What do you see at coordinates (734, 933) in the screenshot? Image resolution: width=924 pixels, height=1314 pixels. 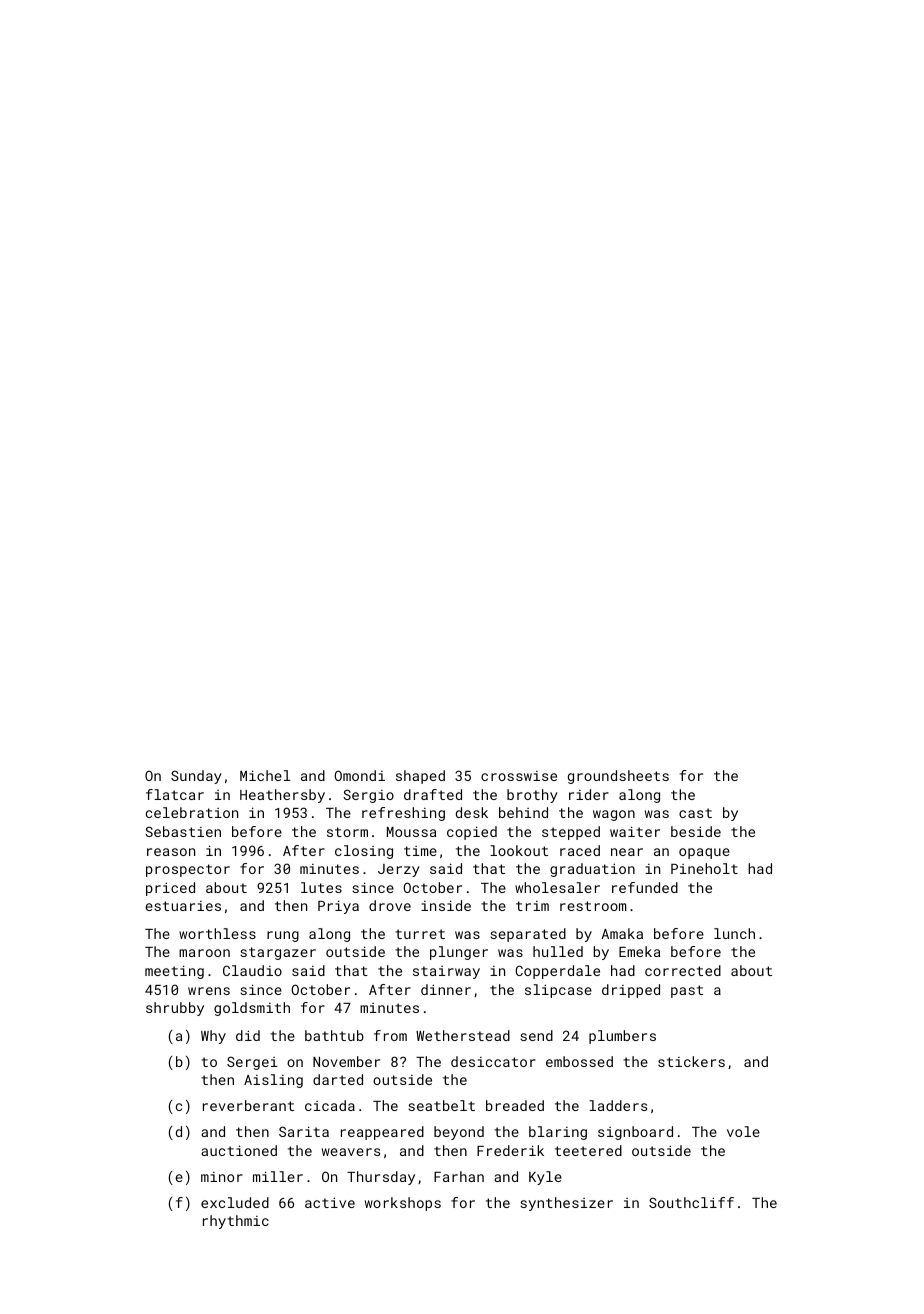 I see `lunch` at bounding box center [734, 933].
